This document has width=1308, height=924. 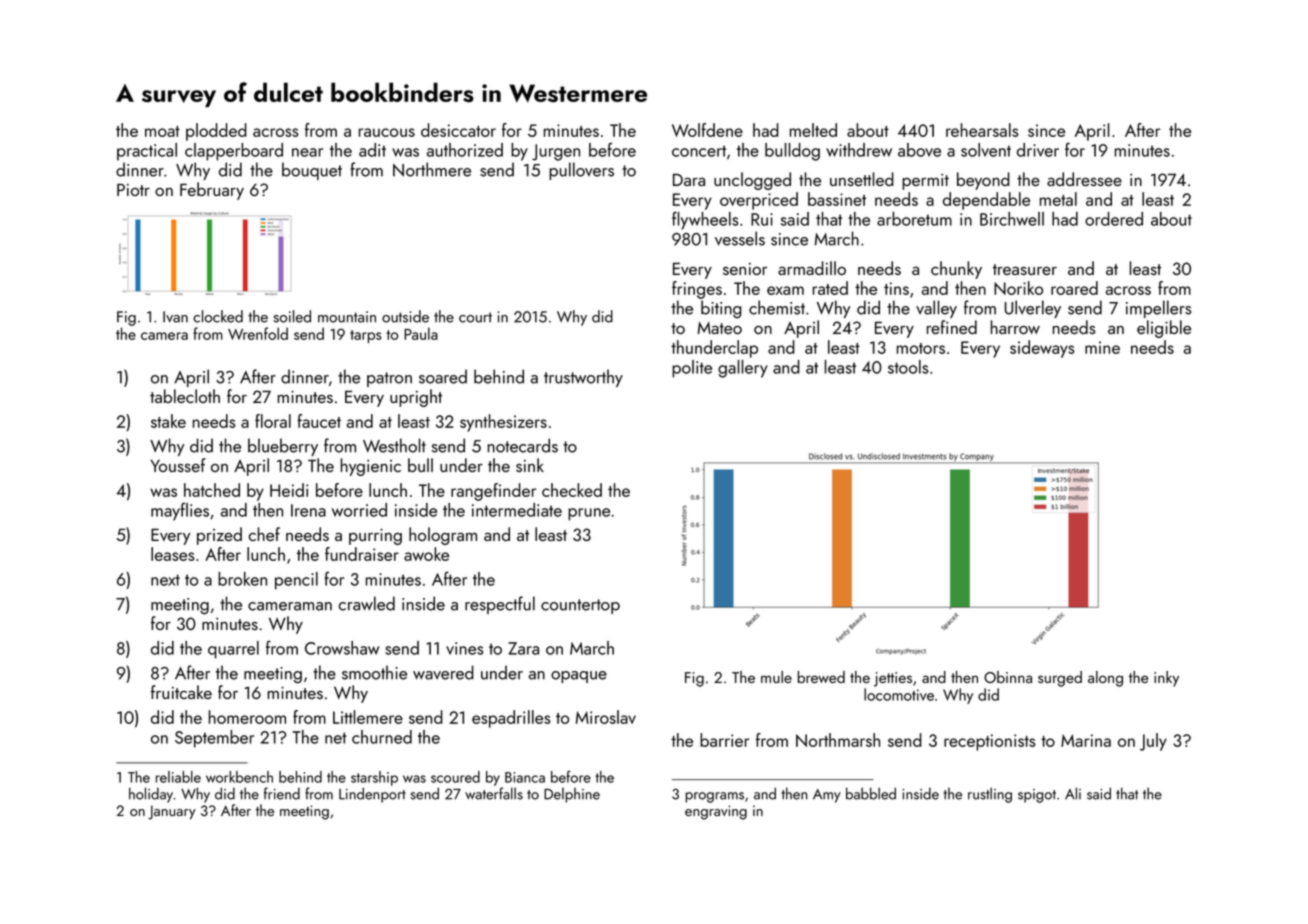 I want to click on plodded, so click(x=216, y=132).
